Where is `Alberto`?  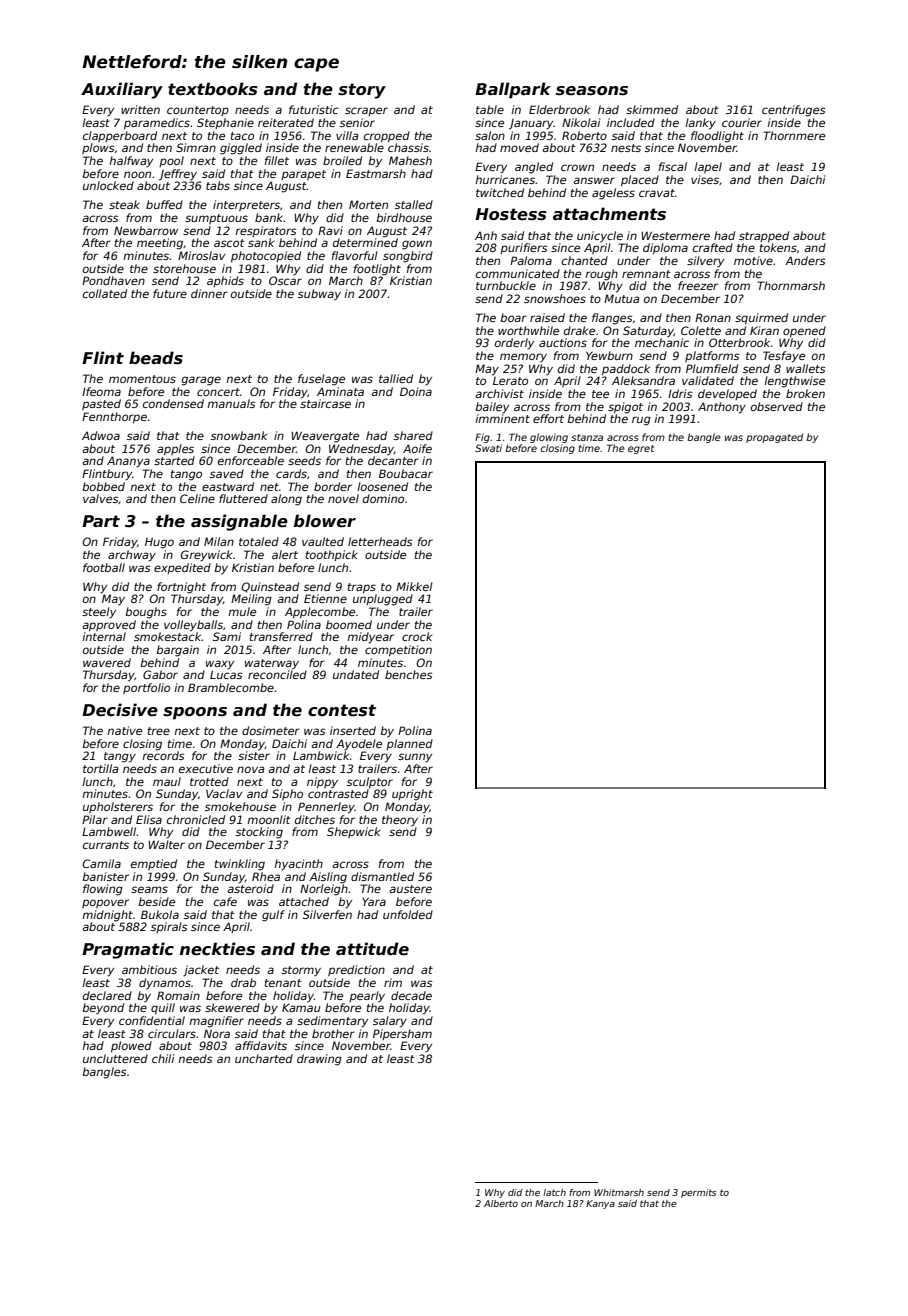
Alberto is located at coordinates (501, 1203).
